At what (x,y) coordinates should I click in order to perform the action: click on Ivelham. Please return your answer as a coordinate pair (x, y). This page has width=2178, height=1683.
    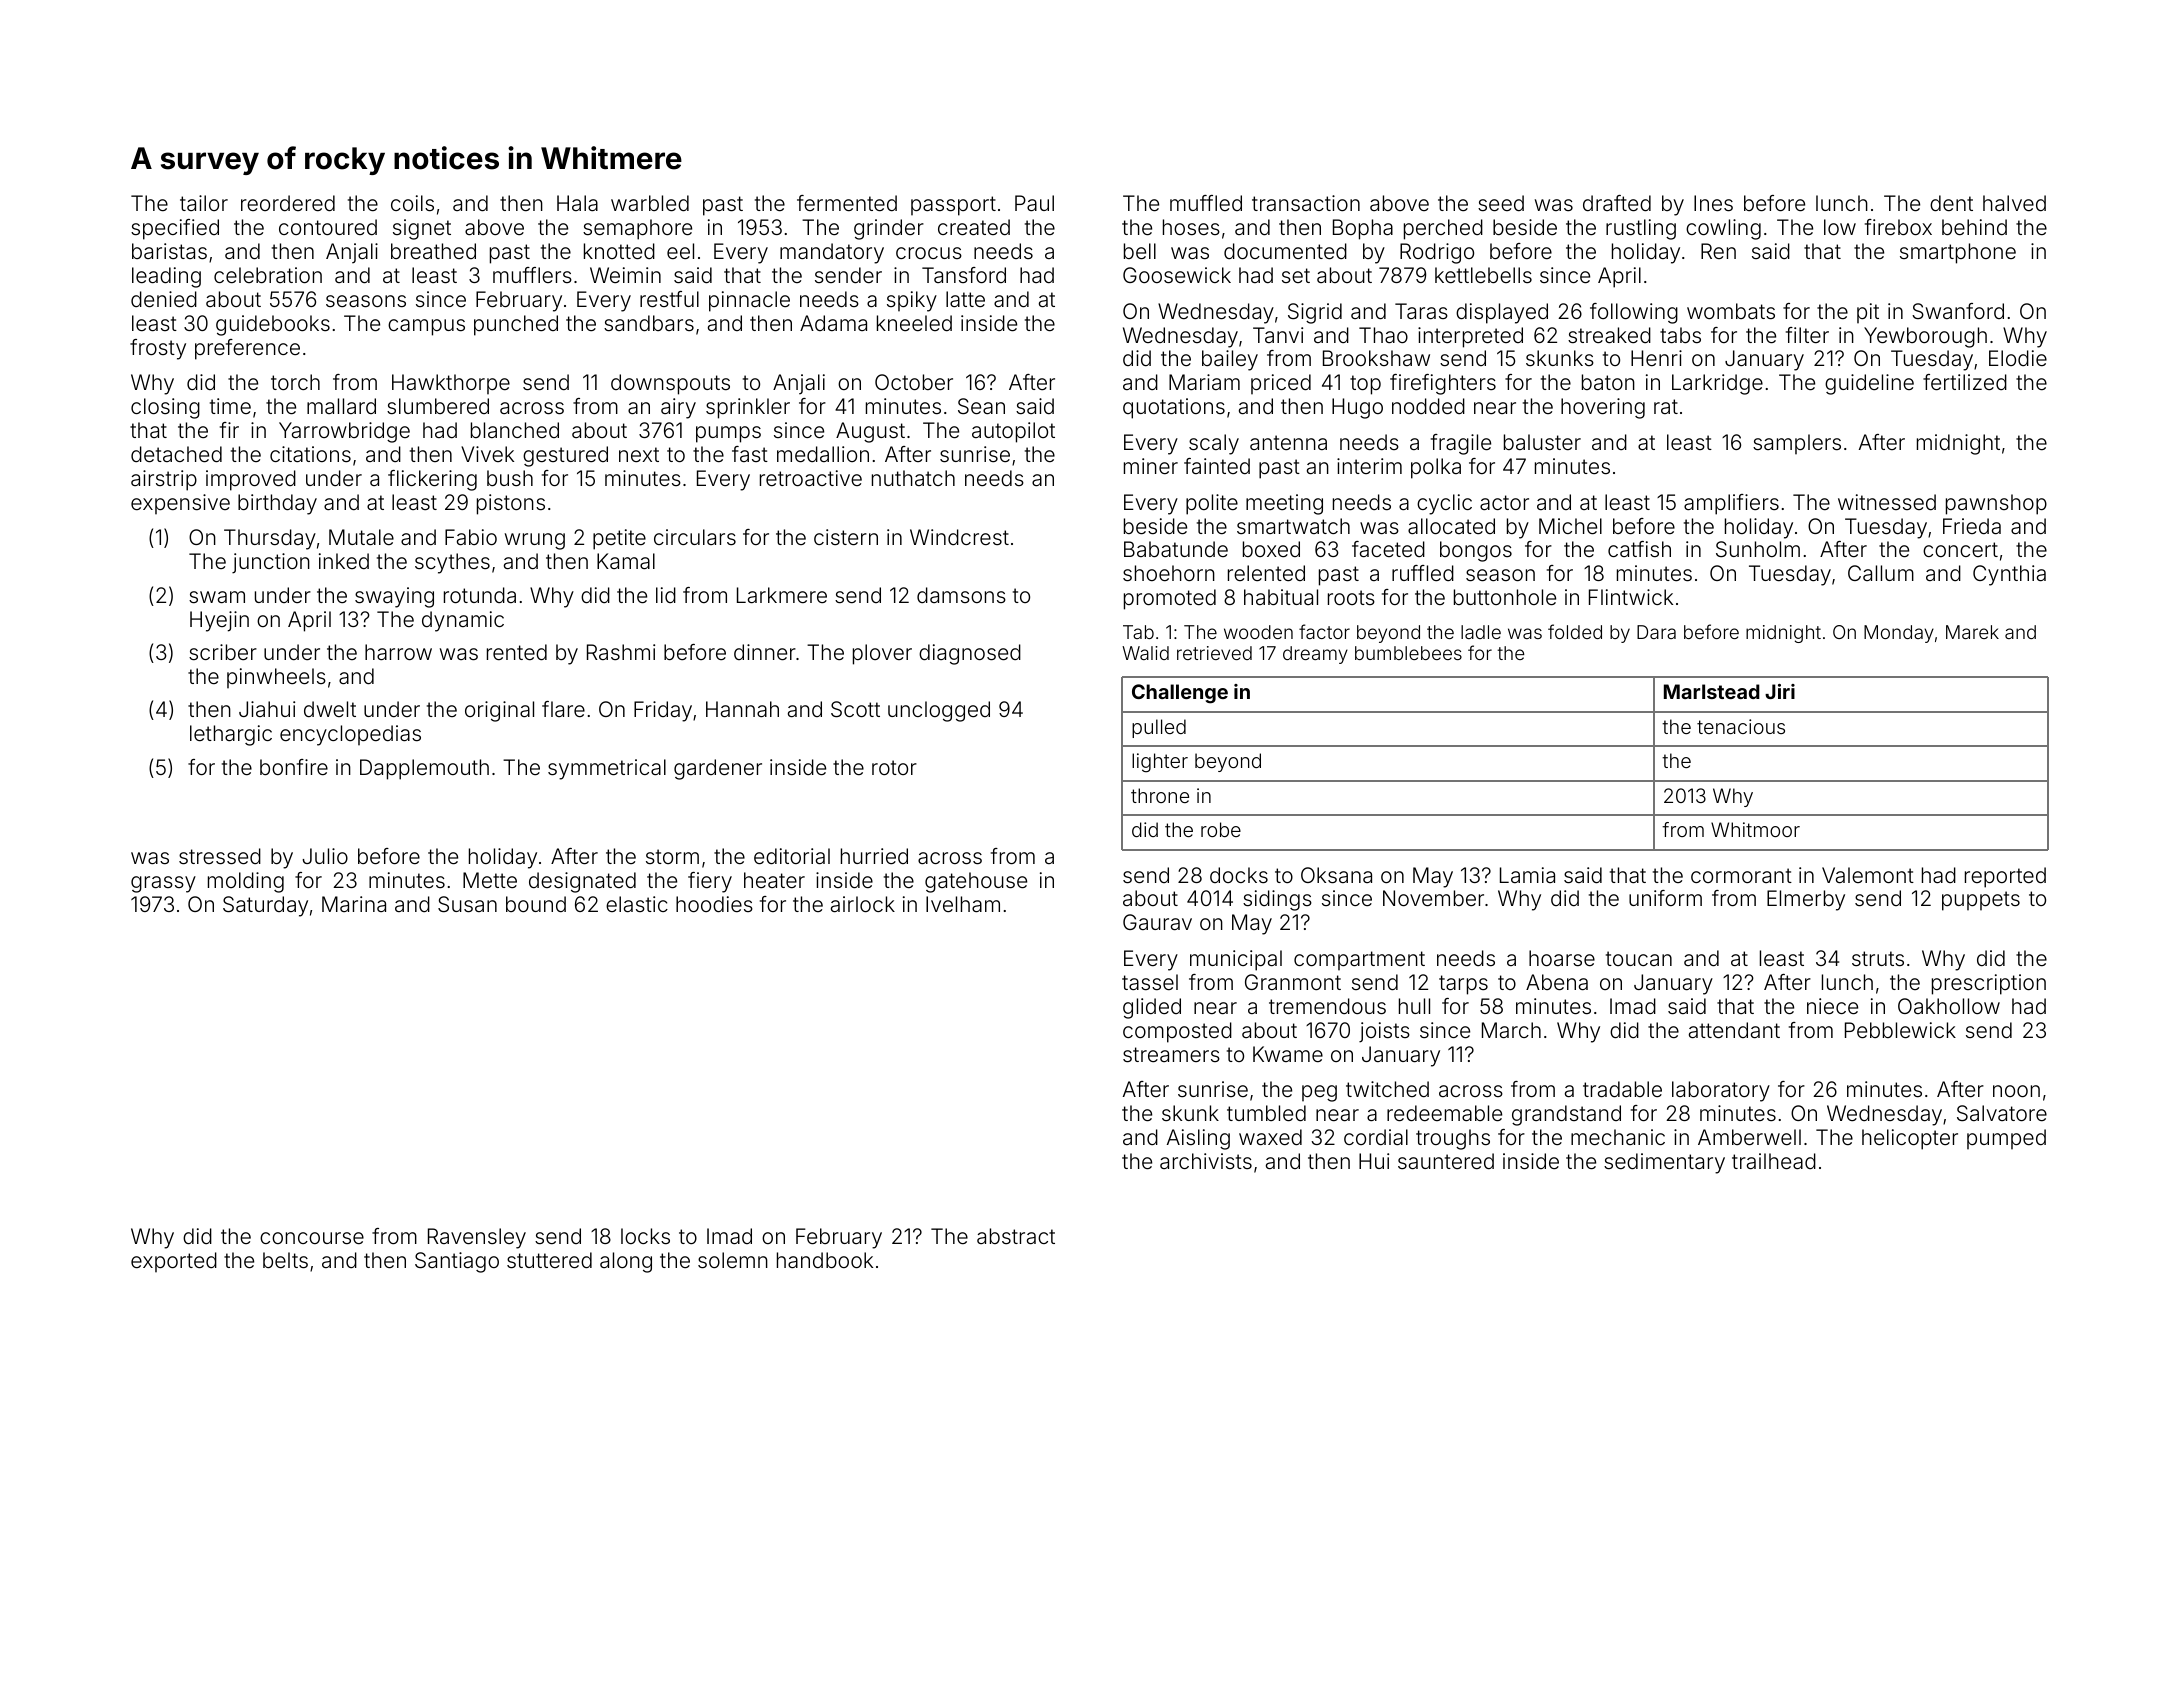
    Looking at the image, I should click on (963, 904).
